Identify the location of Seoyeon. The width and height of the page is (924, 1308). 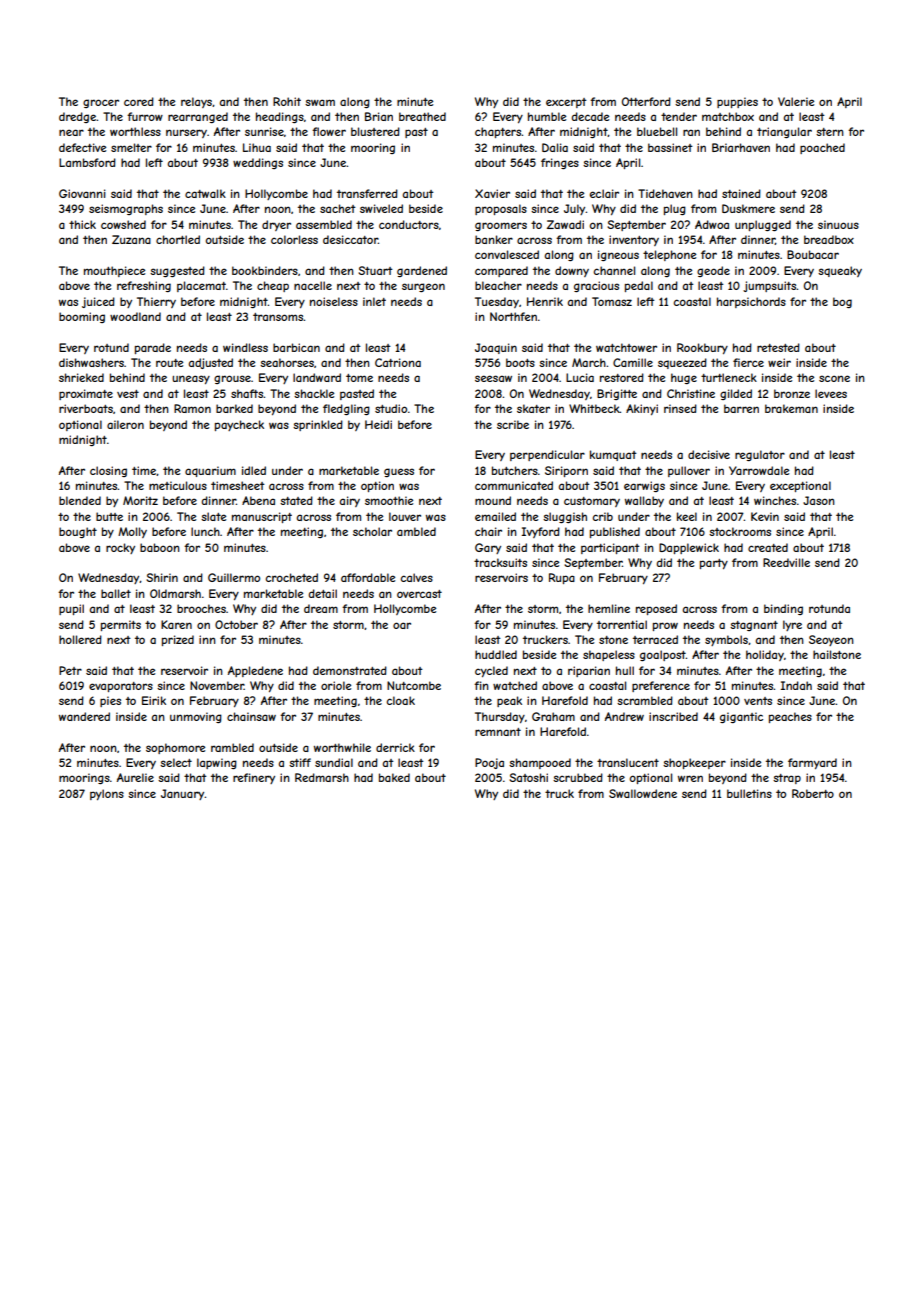
(831, 640).
